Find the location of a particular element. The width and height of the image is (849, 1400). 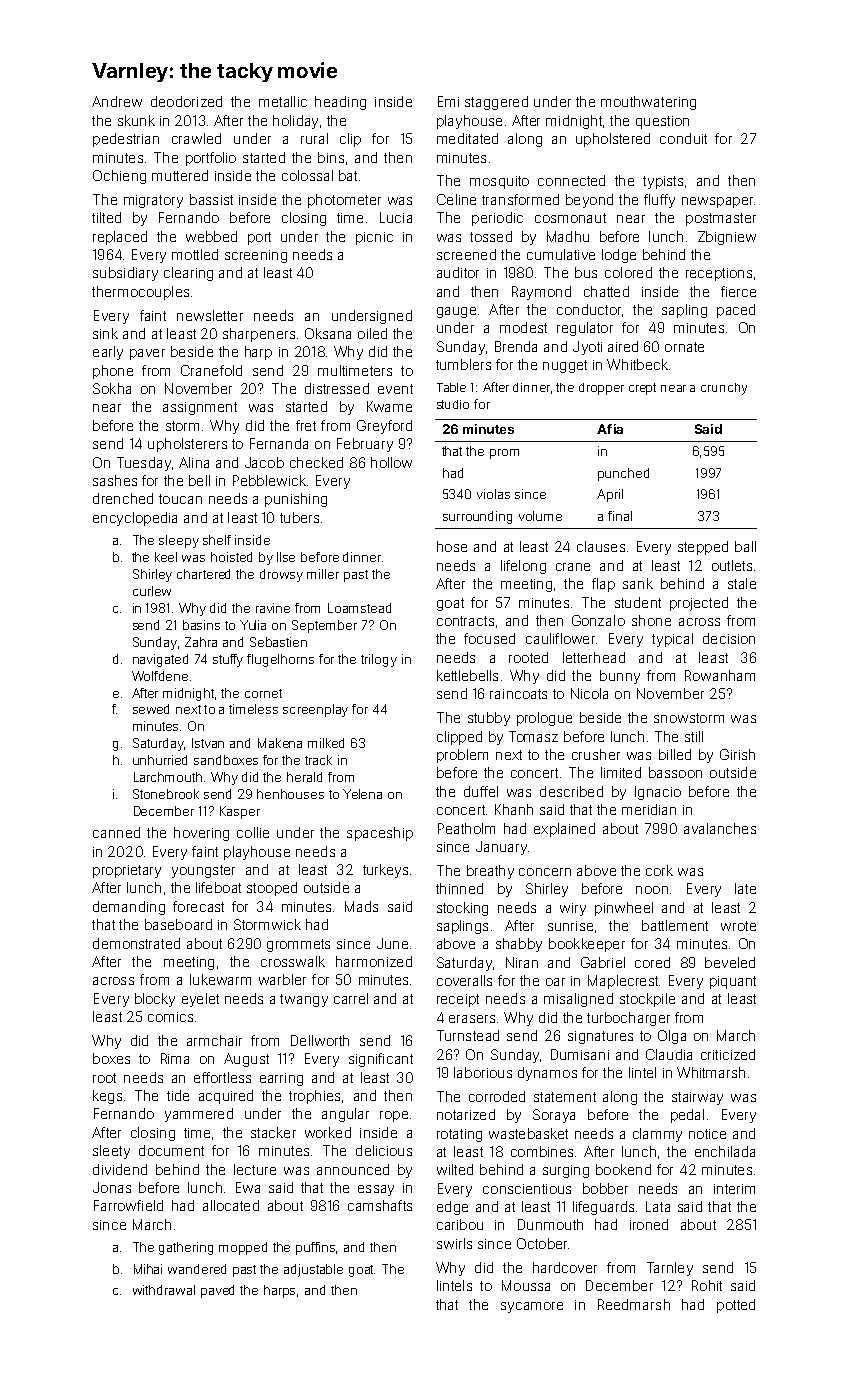

stepped is located at coordinates (703, 548).
